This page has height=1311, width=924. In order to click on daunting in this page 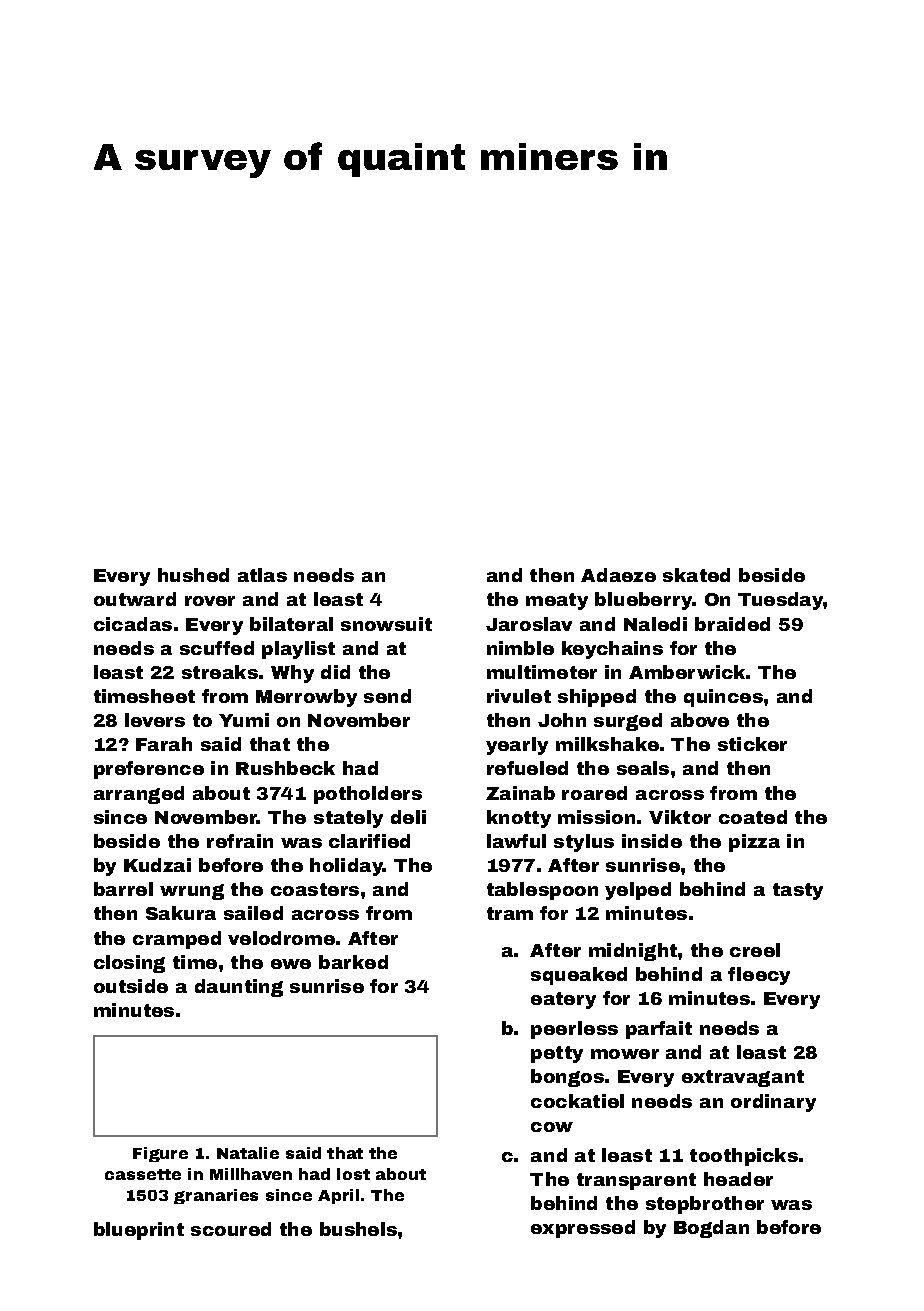, I will do `click(239, 988)`.
